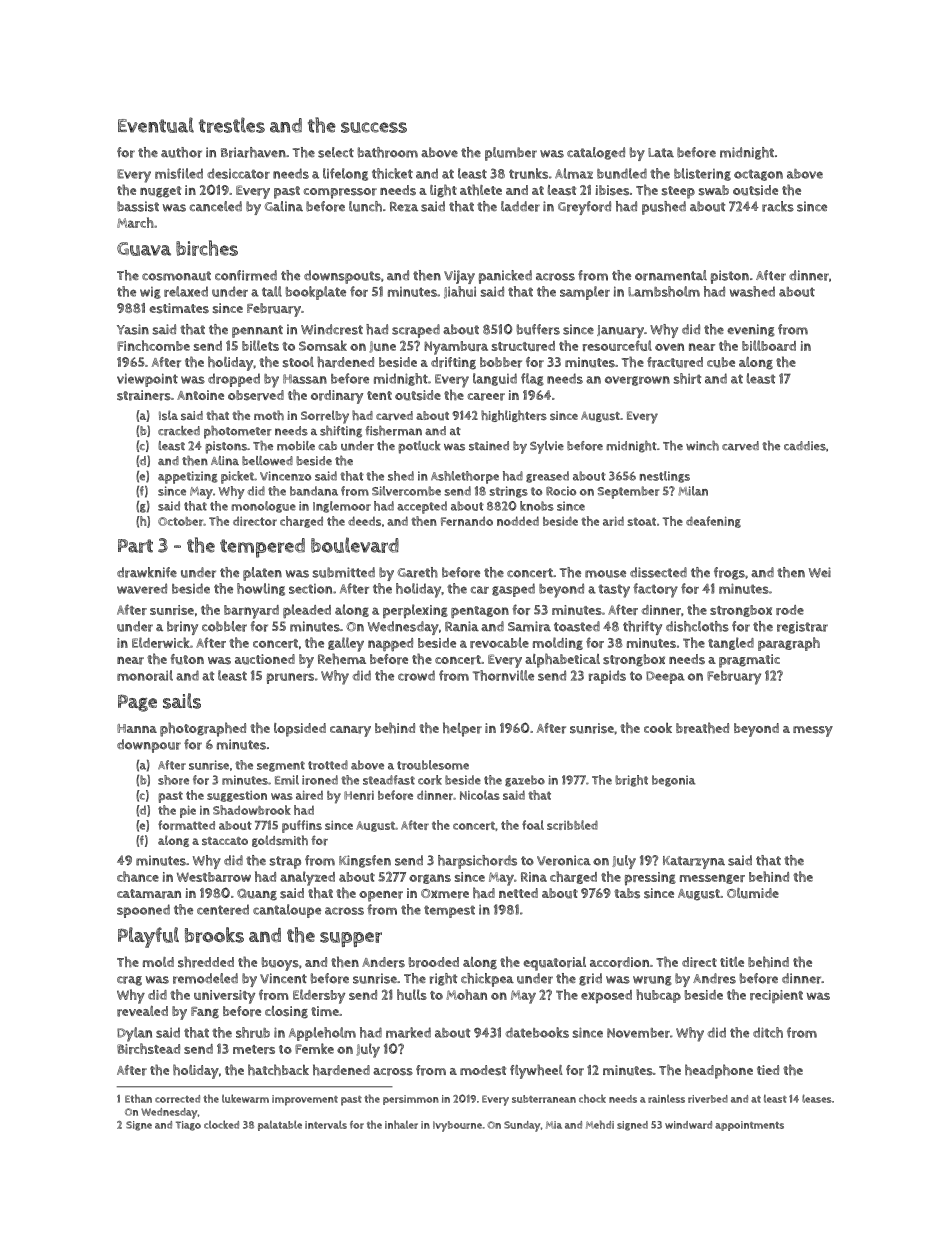  I want to click on messy, so click(813, 731).
